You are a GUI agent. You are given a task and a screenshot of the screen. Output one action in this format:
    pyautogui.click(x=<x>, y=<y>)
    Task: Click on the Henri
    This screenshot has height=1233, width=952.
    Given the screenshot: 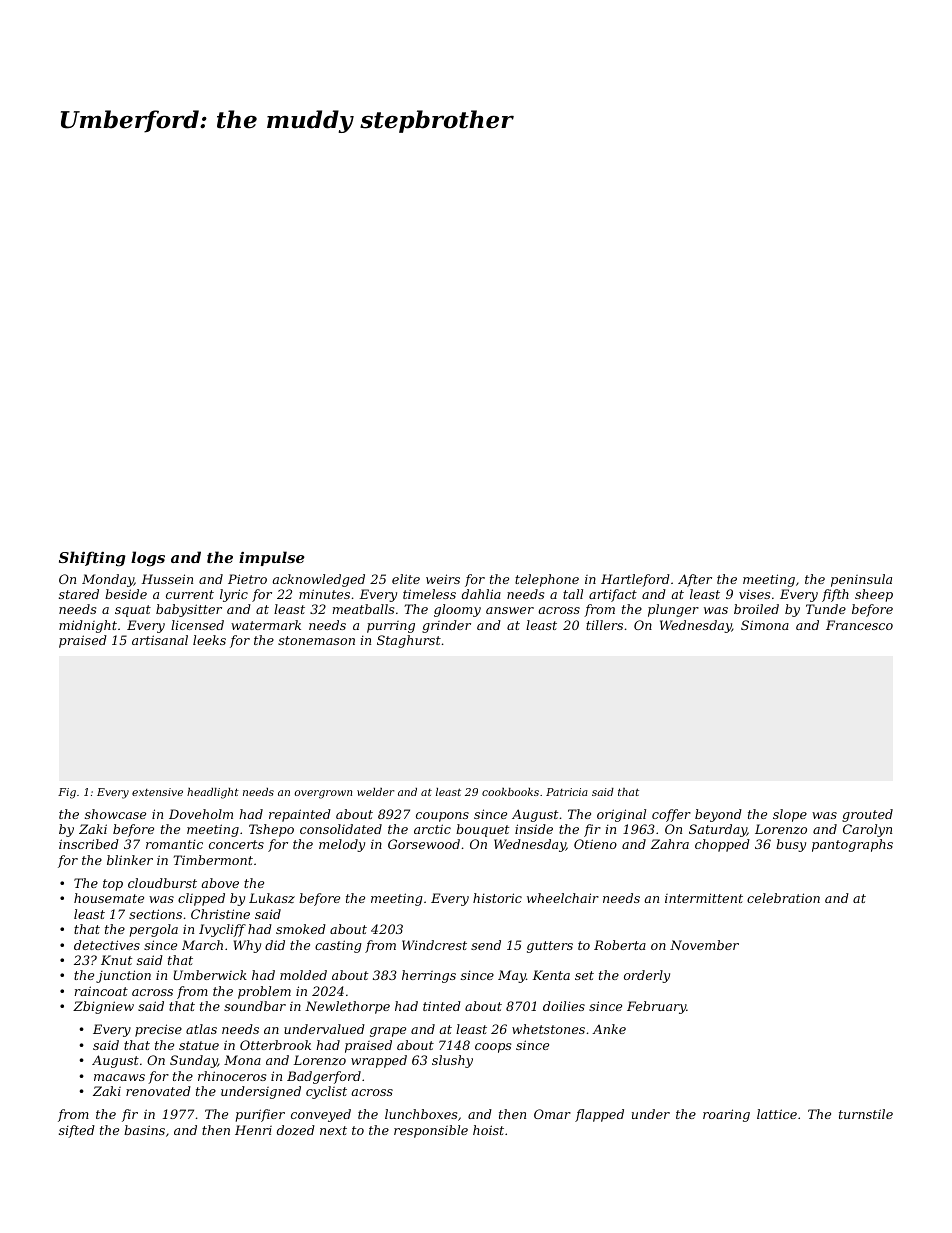 What is the action you would take?
    pyautogui.click(x=253, y=1130)
